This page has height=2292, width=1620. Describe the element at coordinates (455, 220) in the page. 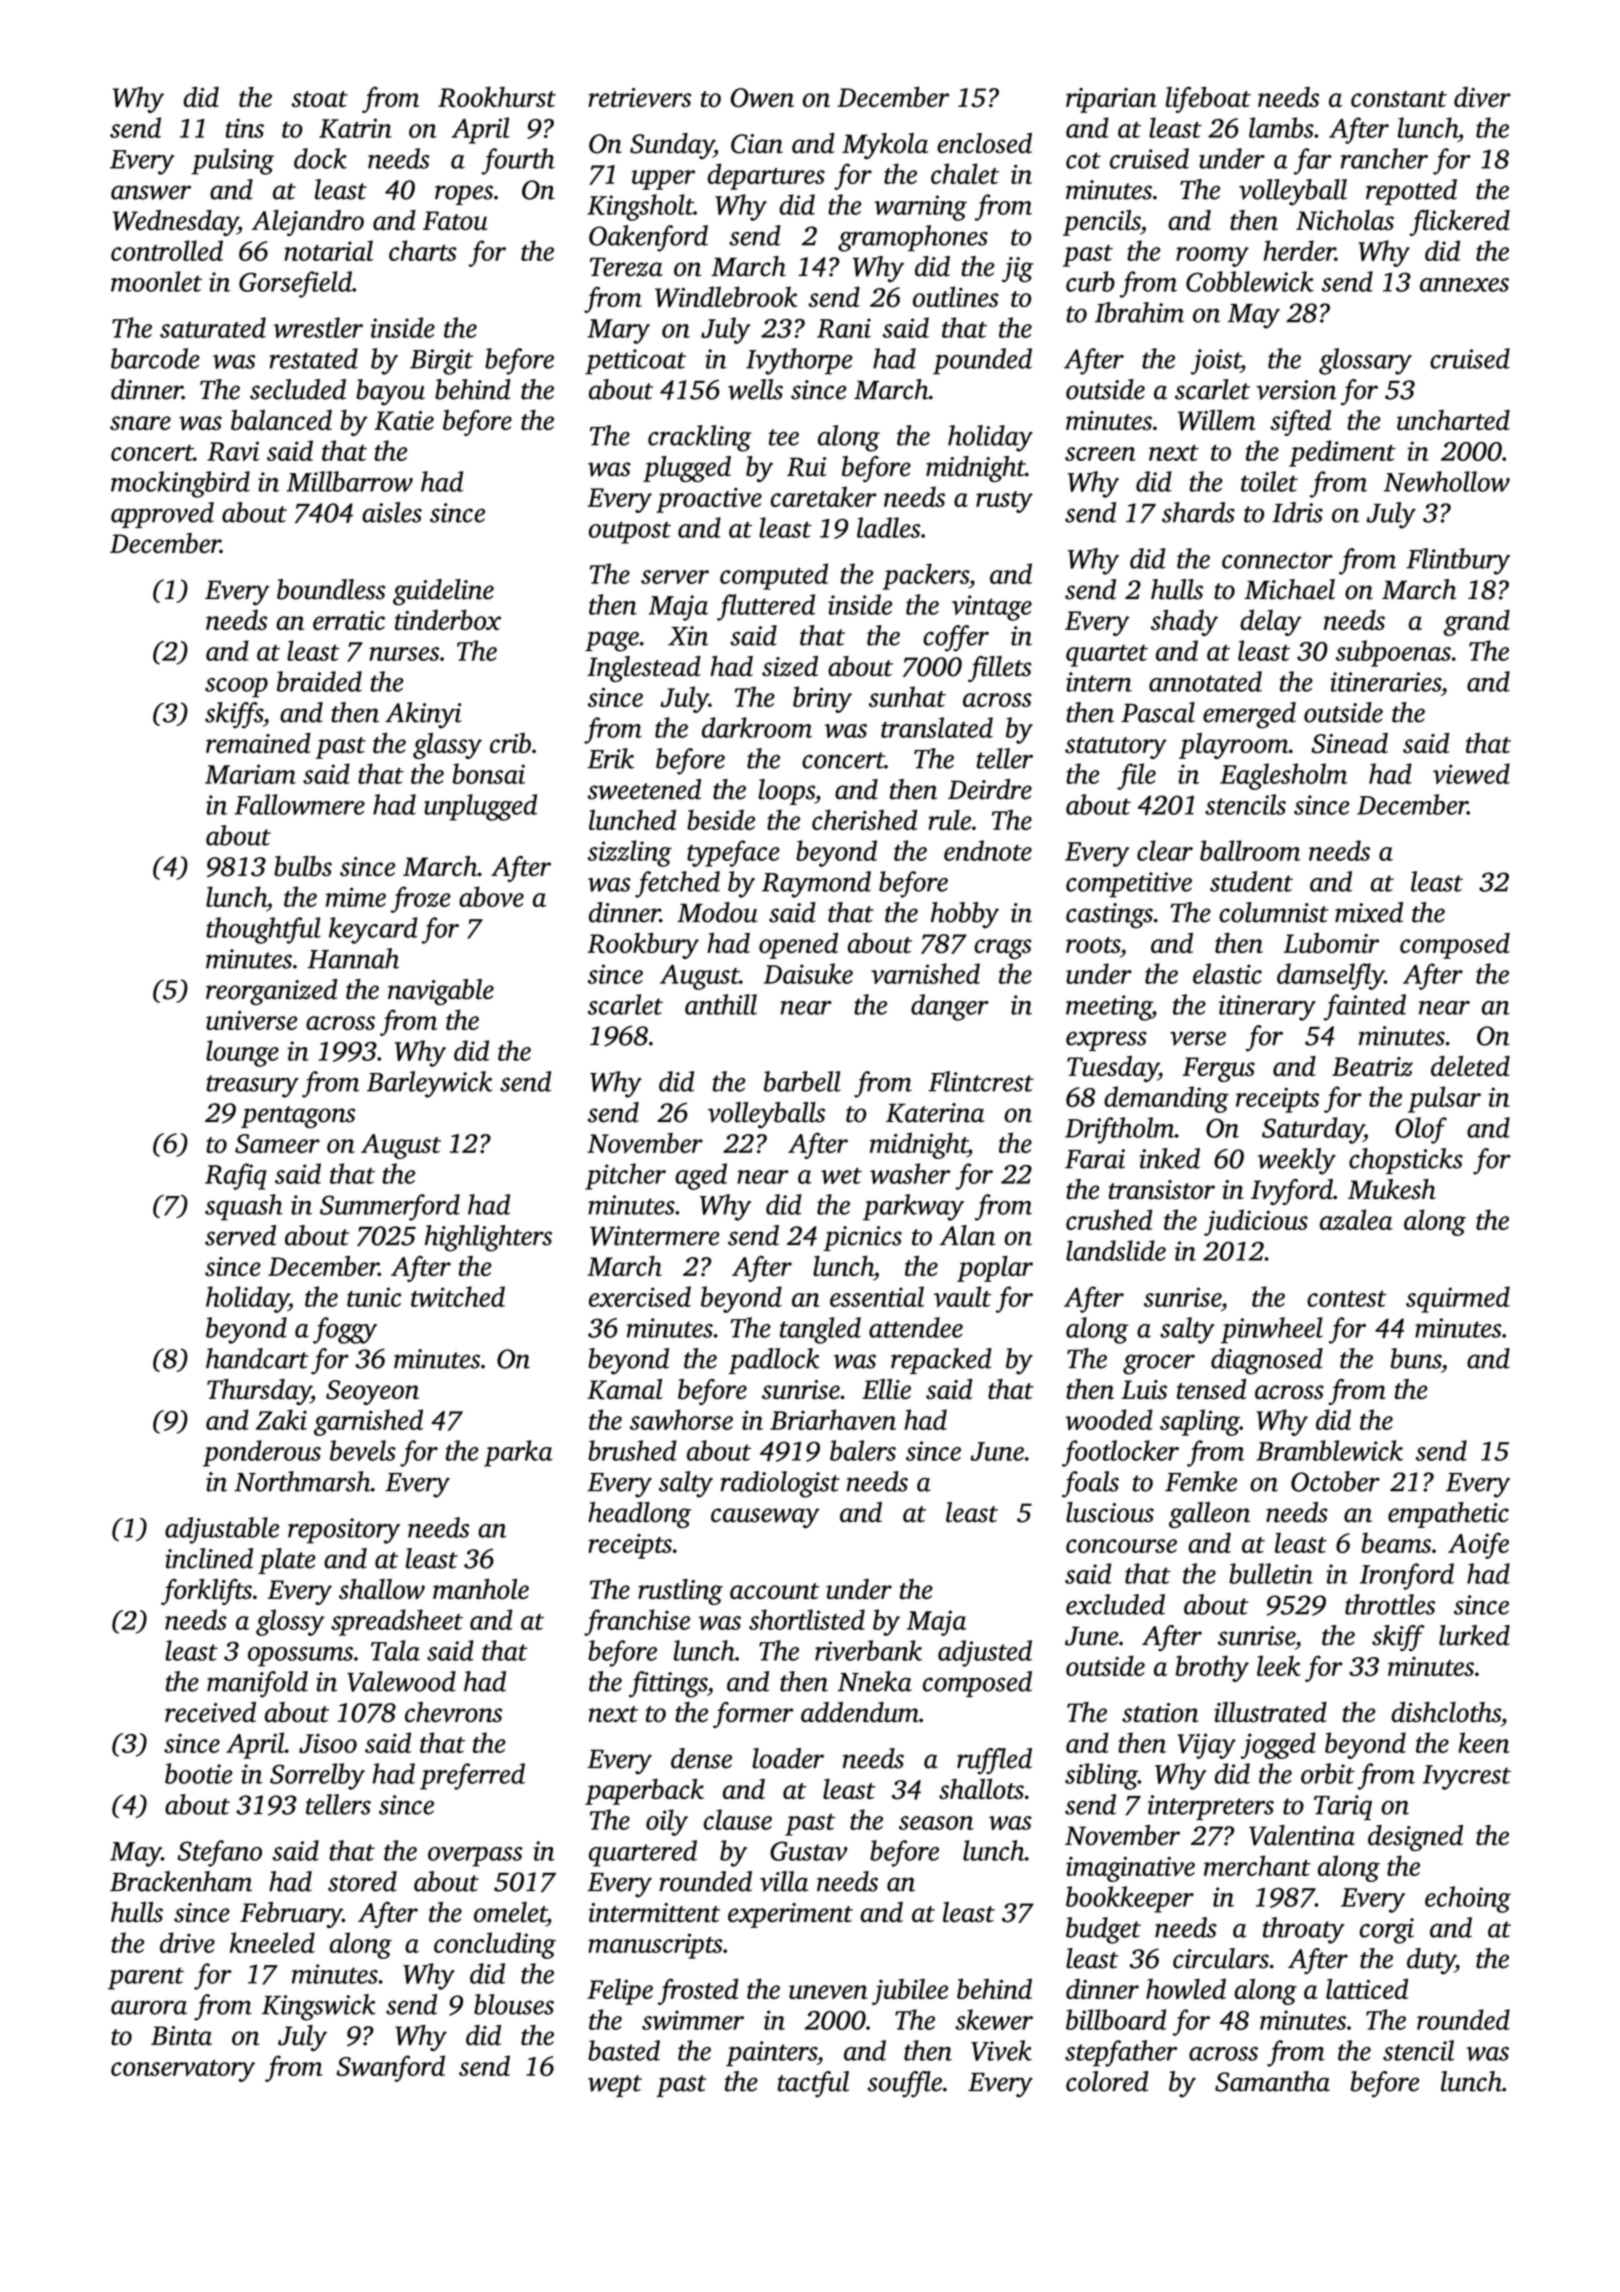

I see `Fatou` at that location.
